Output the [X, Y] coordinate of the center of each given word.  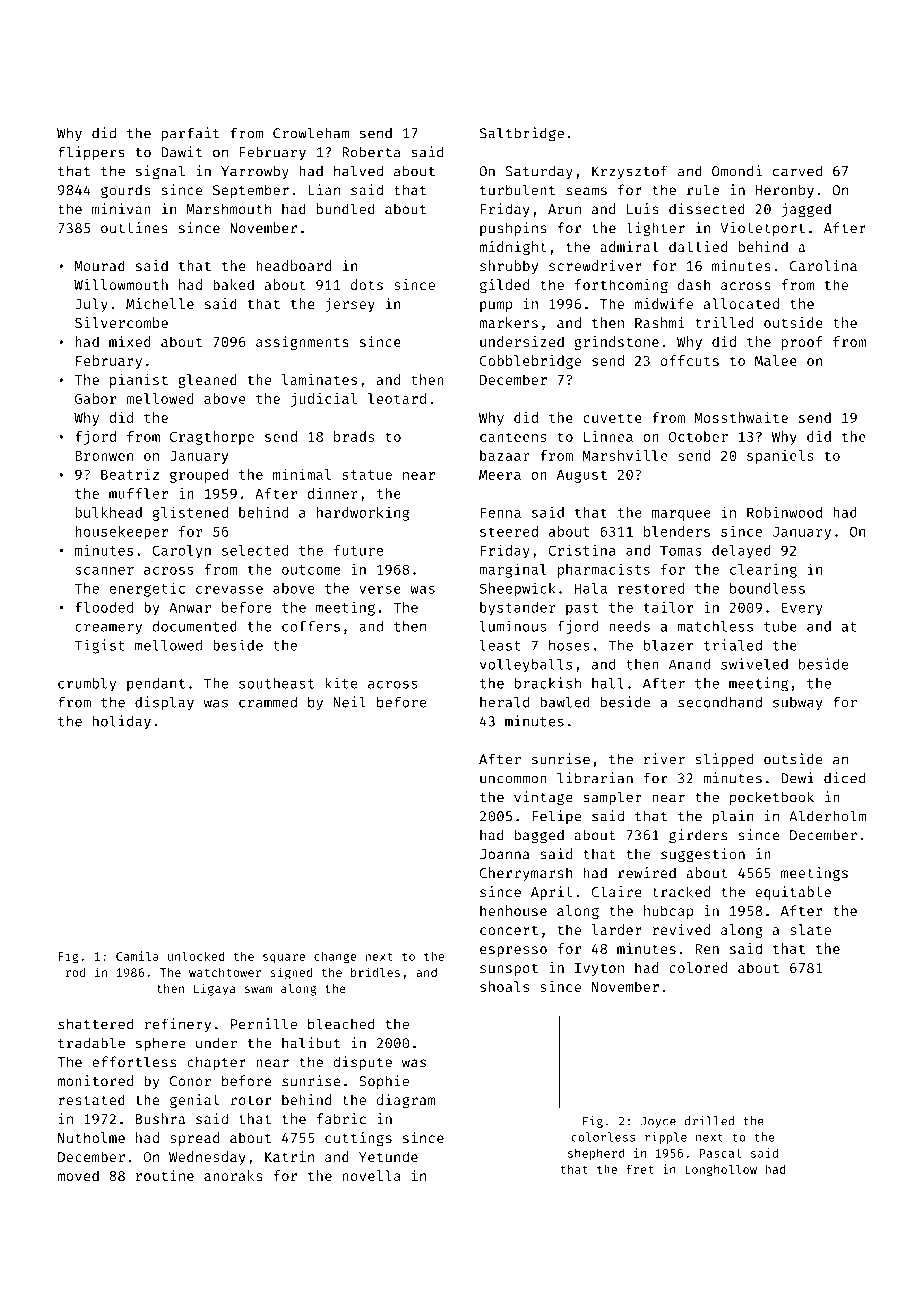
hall [608, 683]
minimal [302, 474]
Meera [500, 475]
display [164, 703]
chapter [216, 1063]
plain [733, 817]
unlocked [196, 956]
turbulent [517, 190]
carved [797, 171]
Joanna [504, 854]
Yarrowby [255, 172]
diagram [406, 1101]
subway [798, 703]
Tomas [681, 550]
